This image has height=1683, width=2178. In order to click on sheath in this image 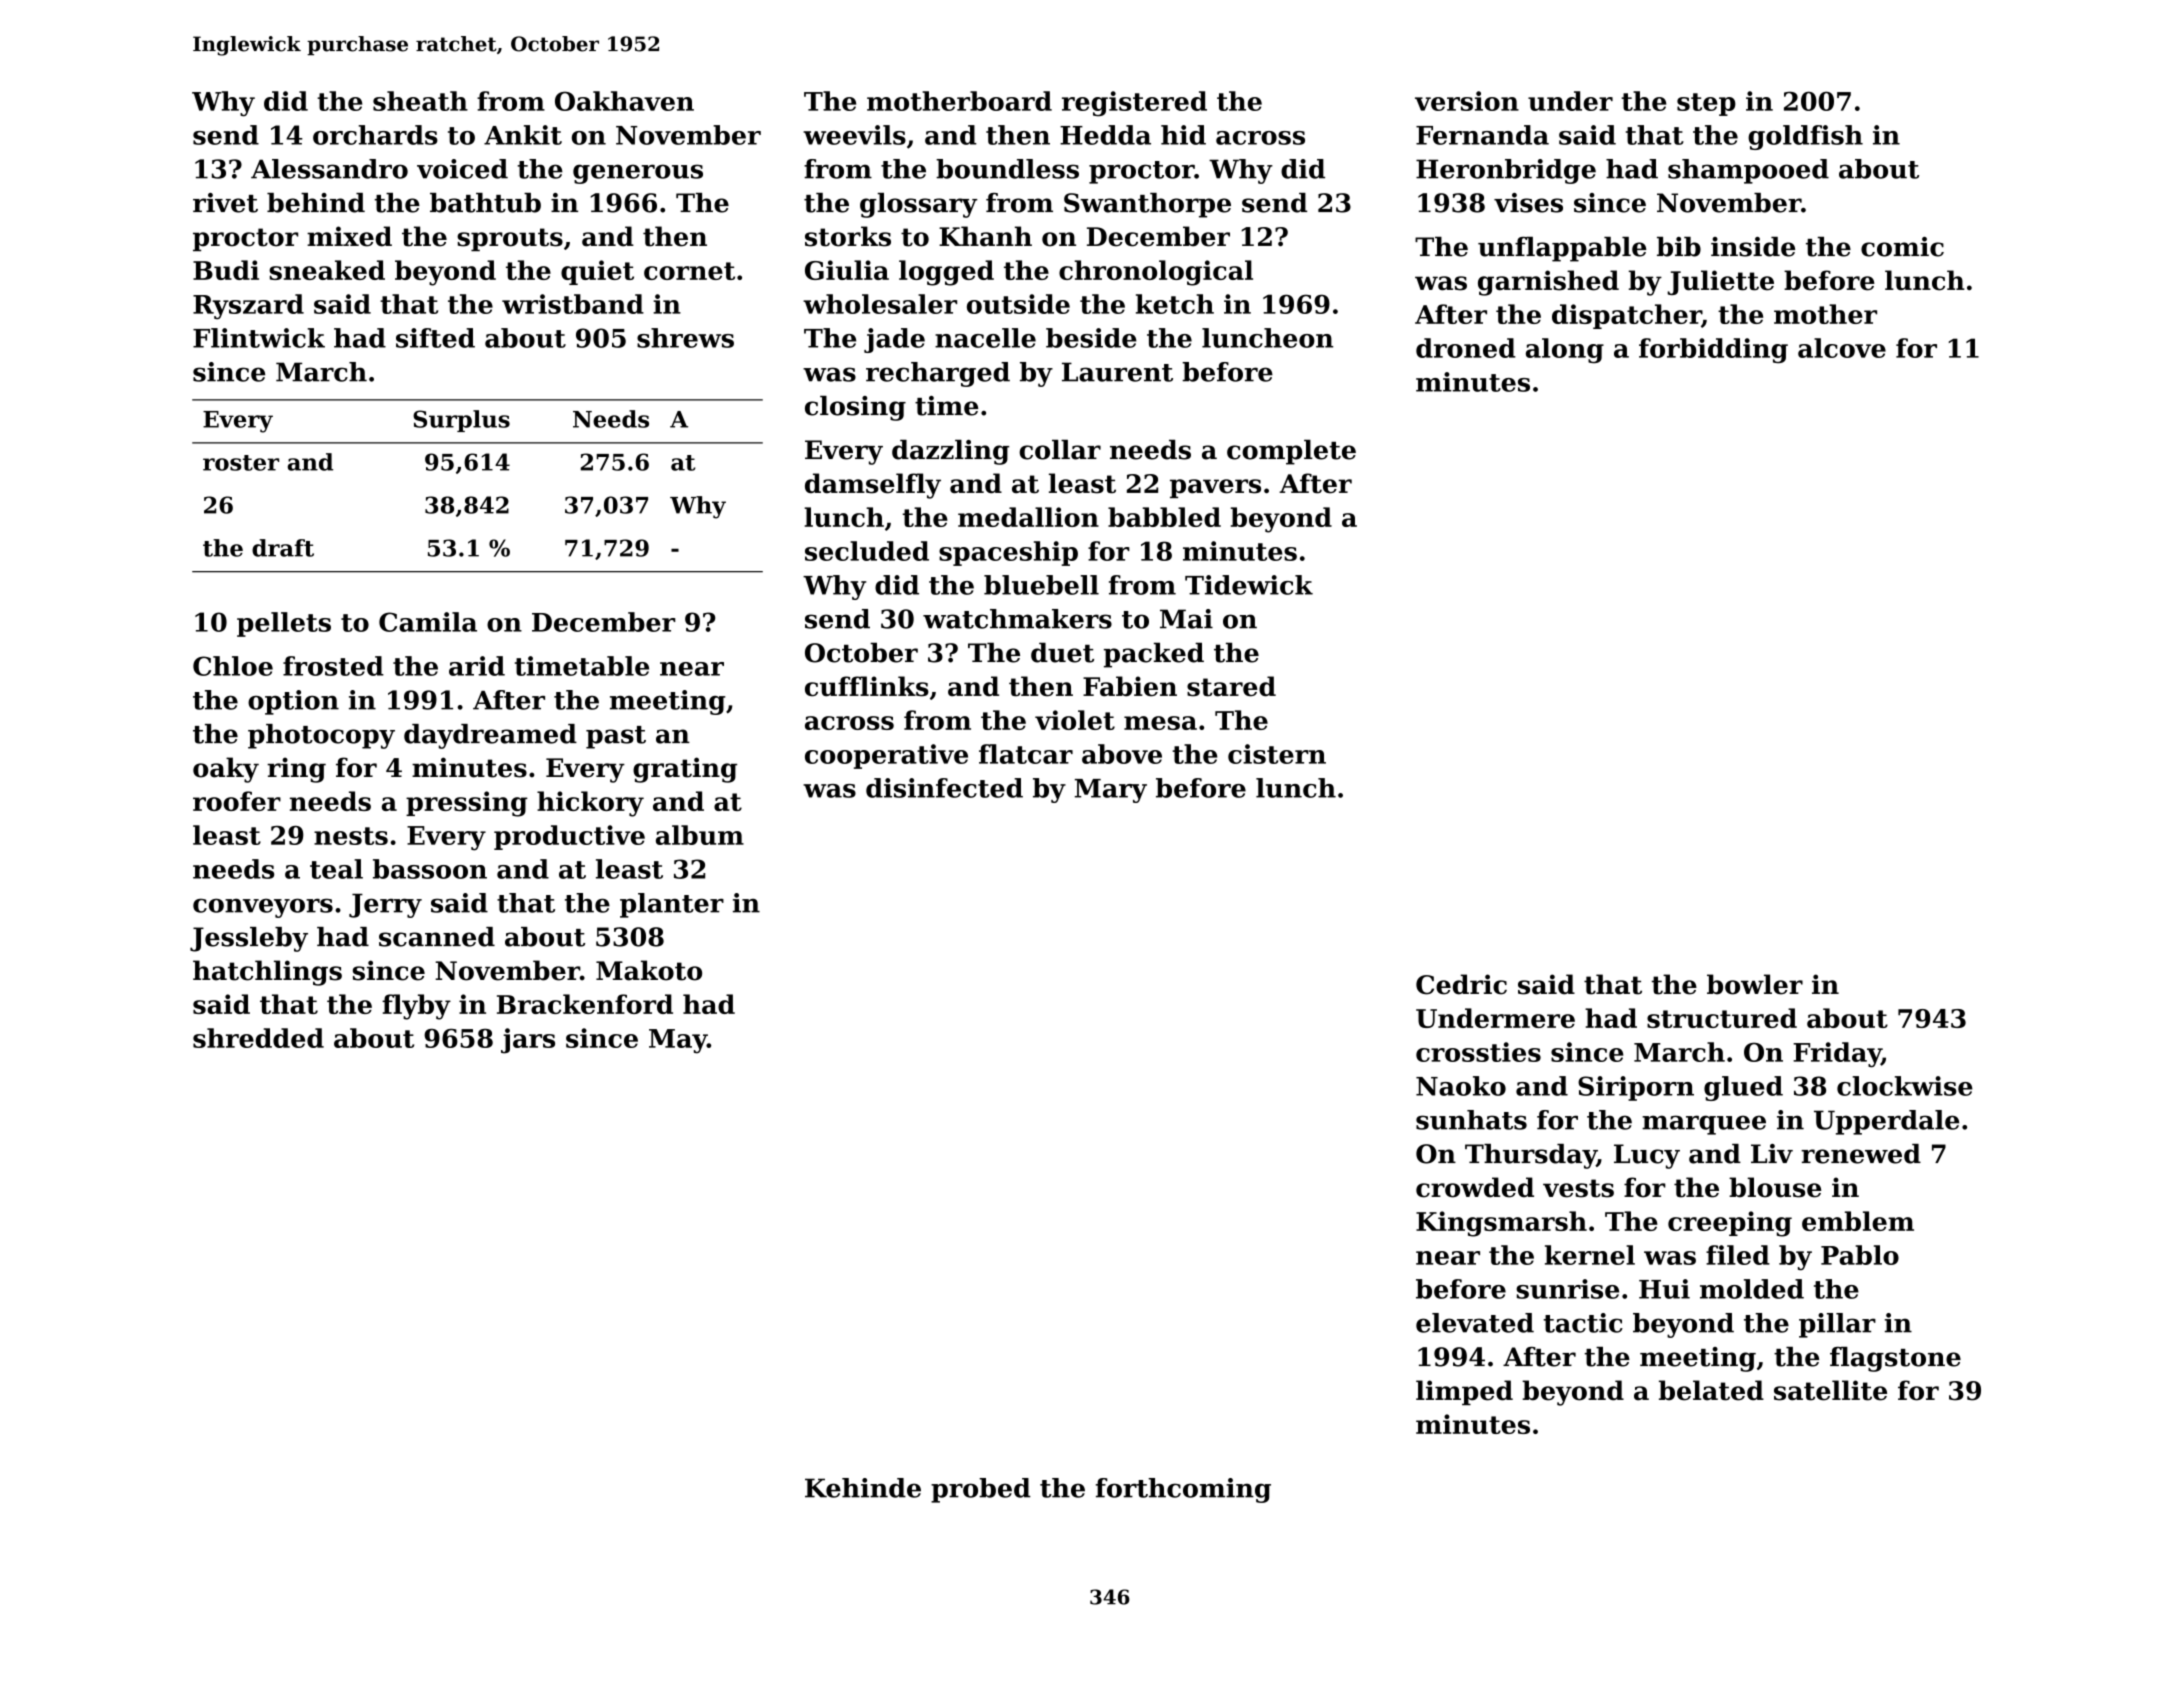, I will do `click(420, 101)`.
